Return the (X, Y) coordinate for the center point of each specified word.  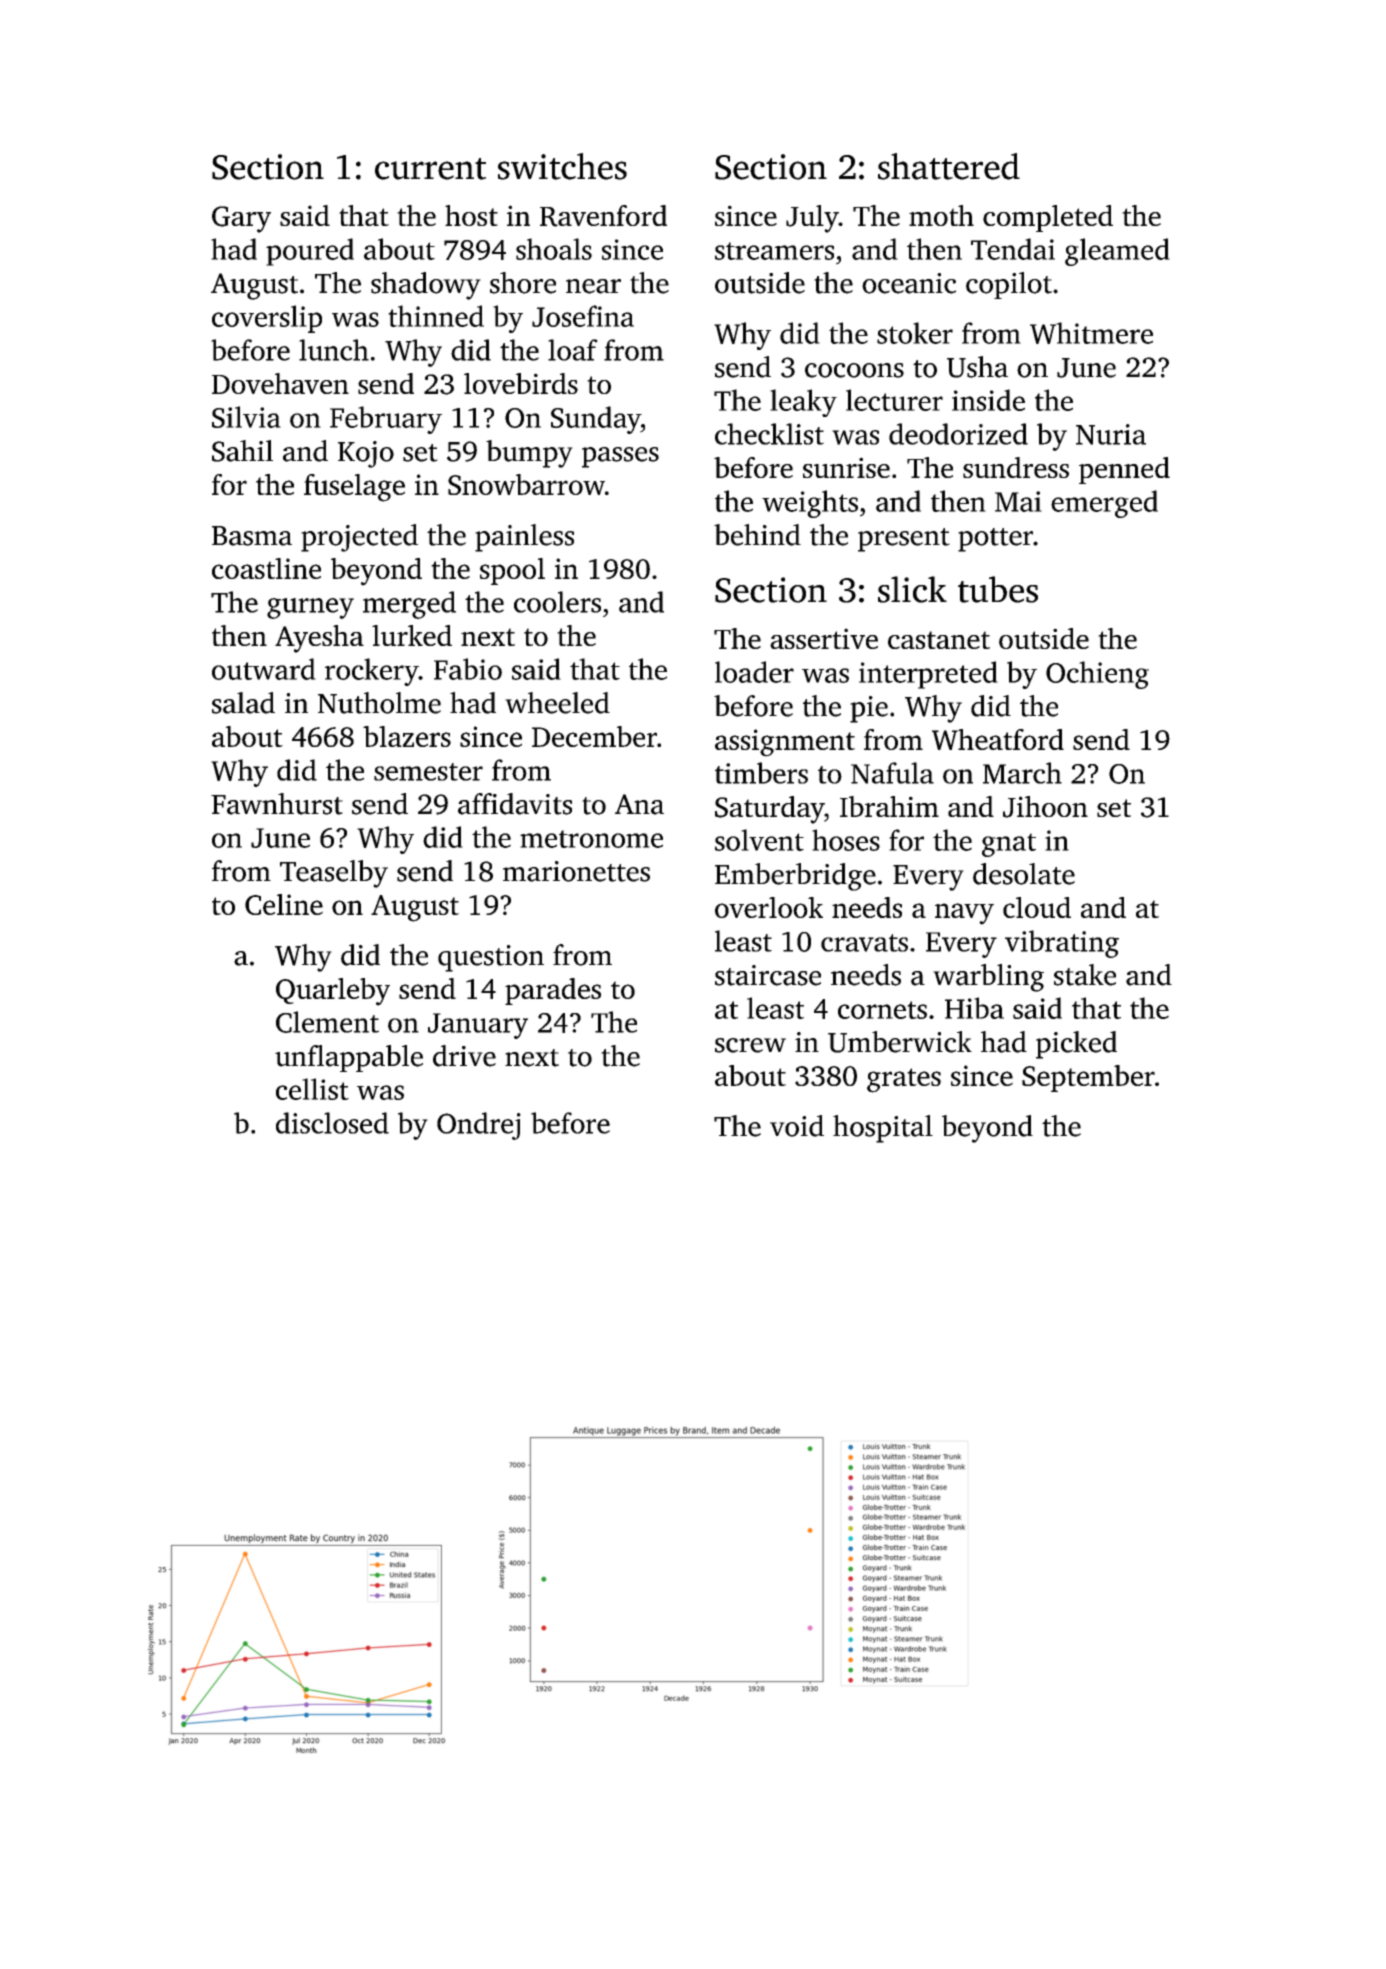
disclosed (332, 1123)
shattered (949, 166)
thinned (436, 316)
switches (562, 166)
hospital (883, 1129)
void (797, 1126)
